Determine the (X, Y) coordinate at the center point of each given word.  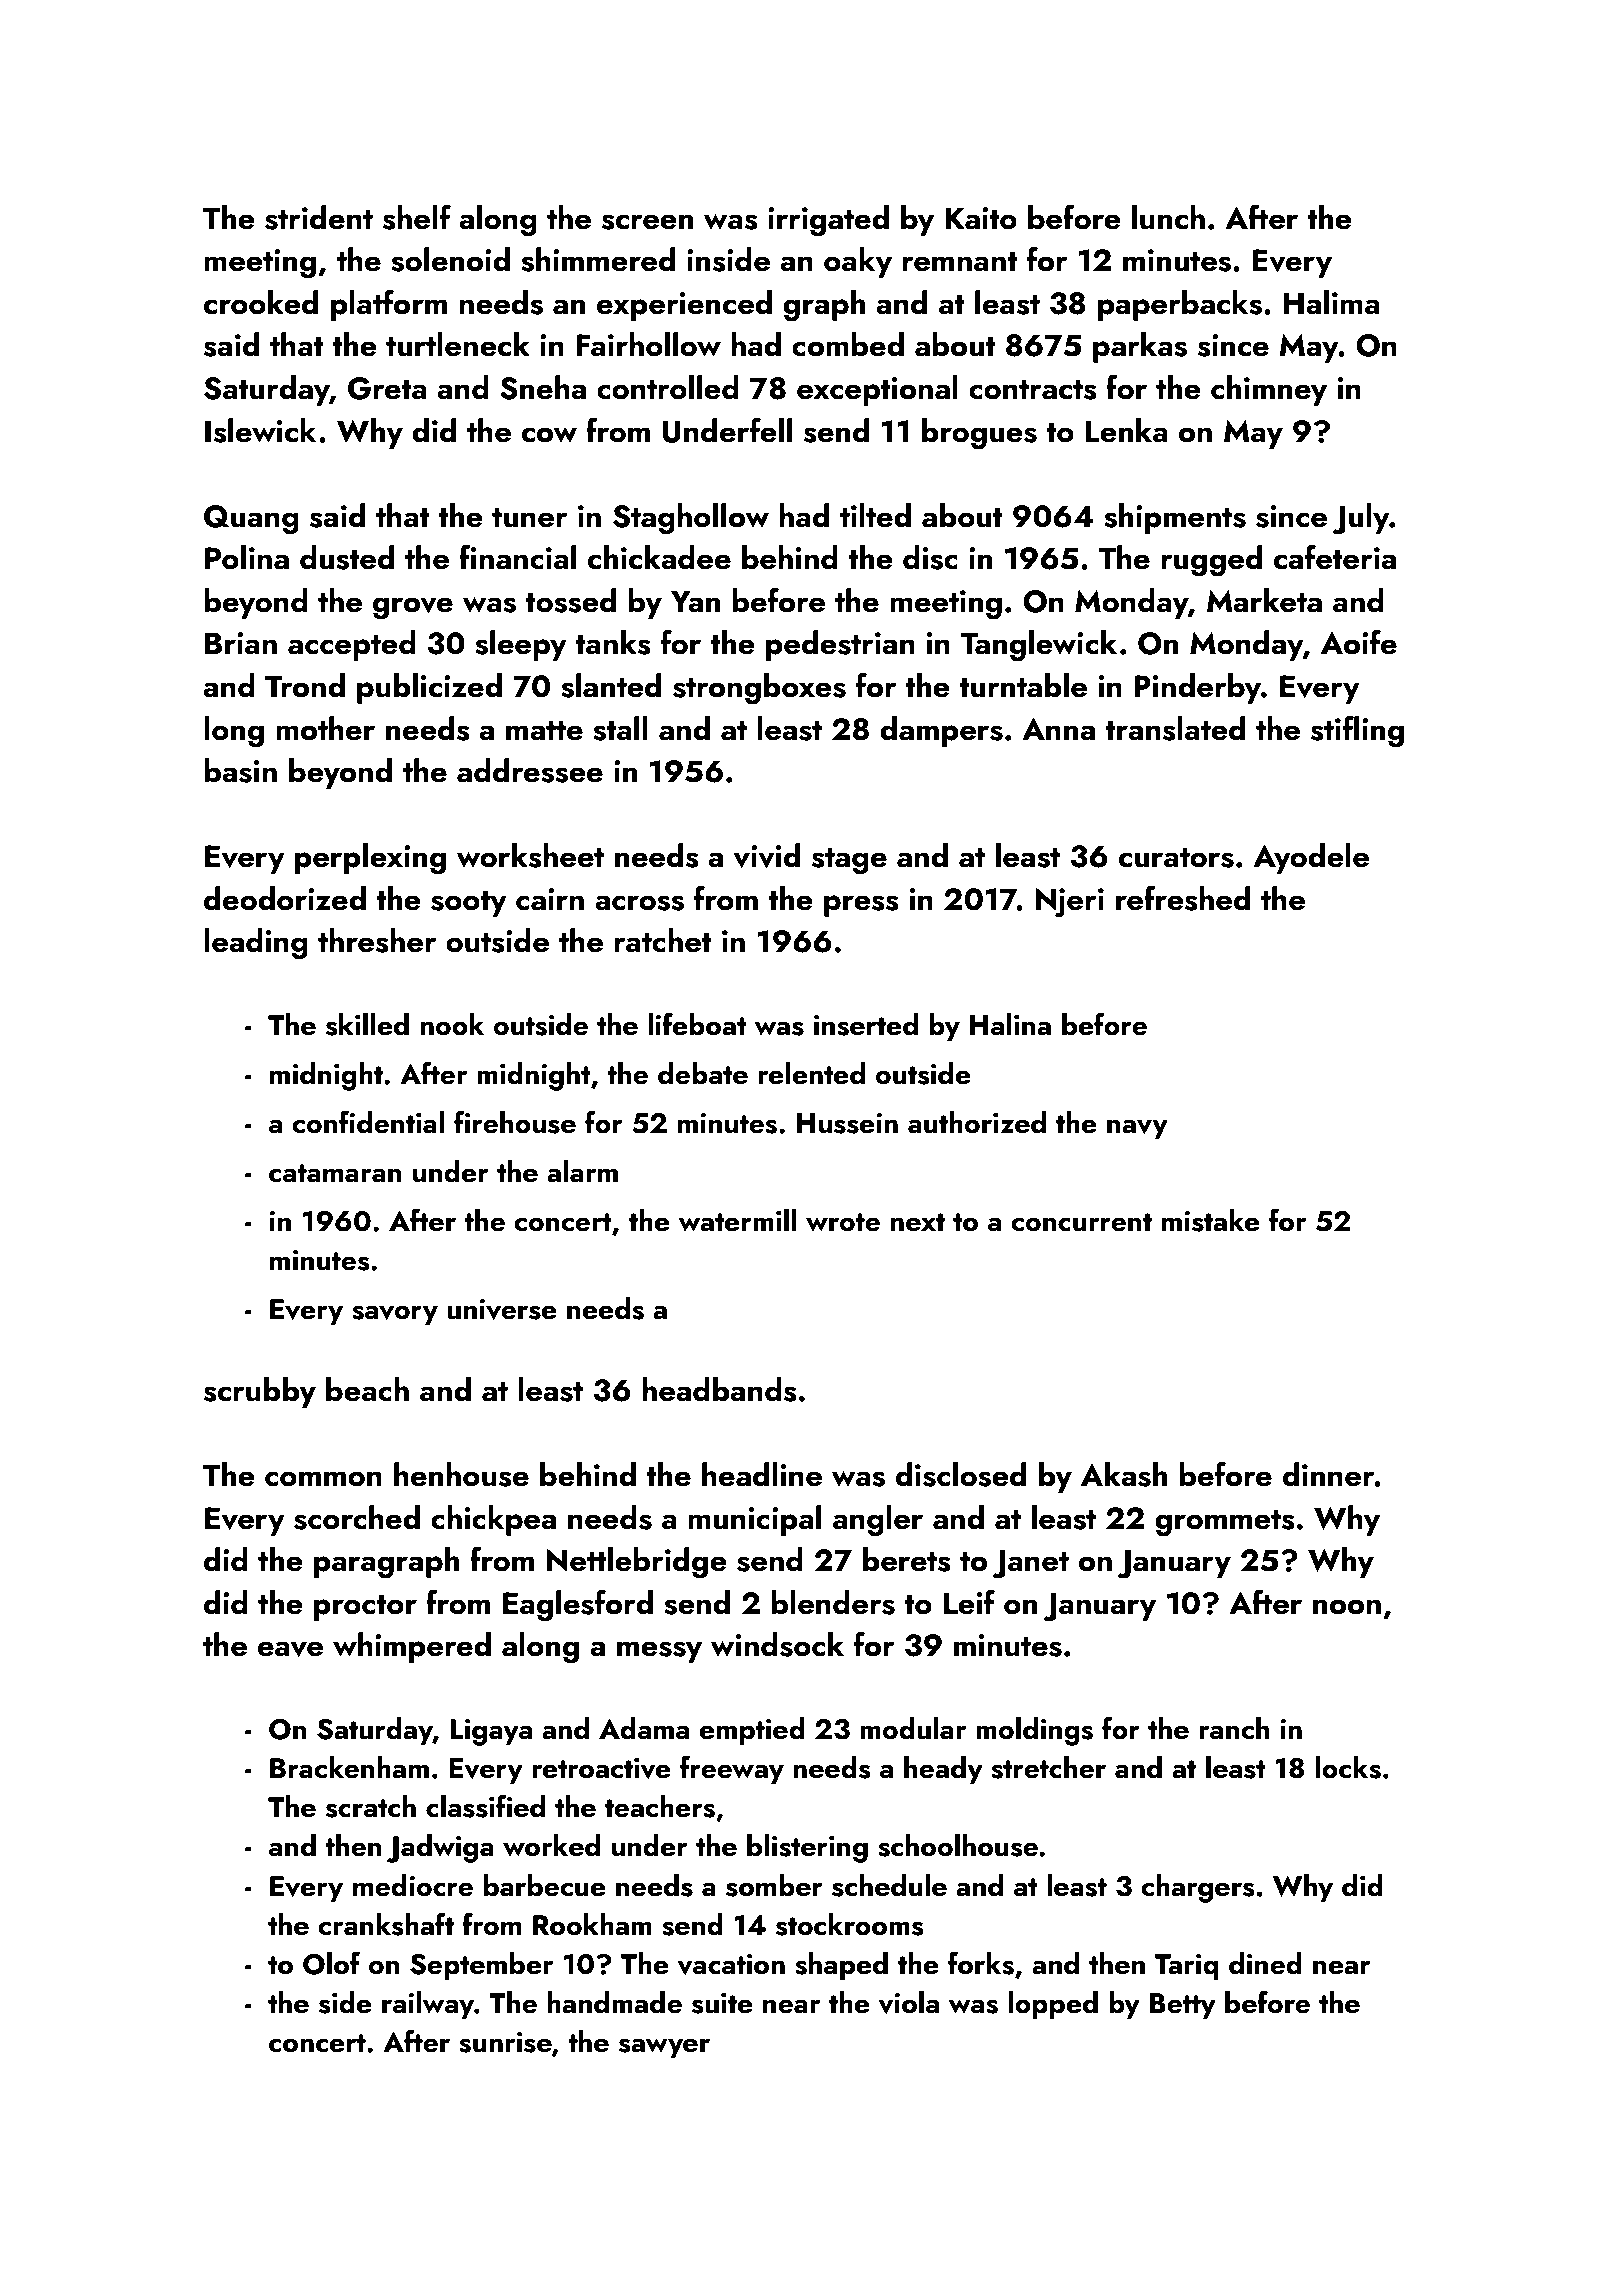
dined (1265, 1963)
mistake (1211, 1220)
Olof (331, 1963)
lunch (1168, 217)
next (917, 1222)
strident (319, 217)
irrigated (828, 221)
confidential (368, 1122)
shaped (841, 1966)
